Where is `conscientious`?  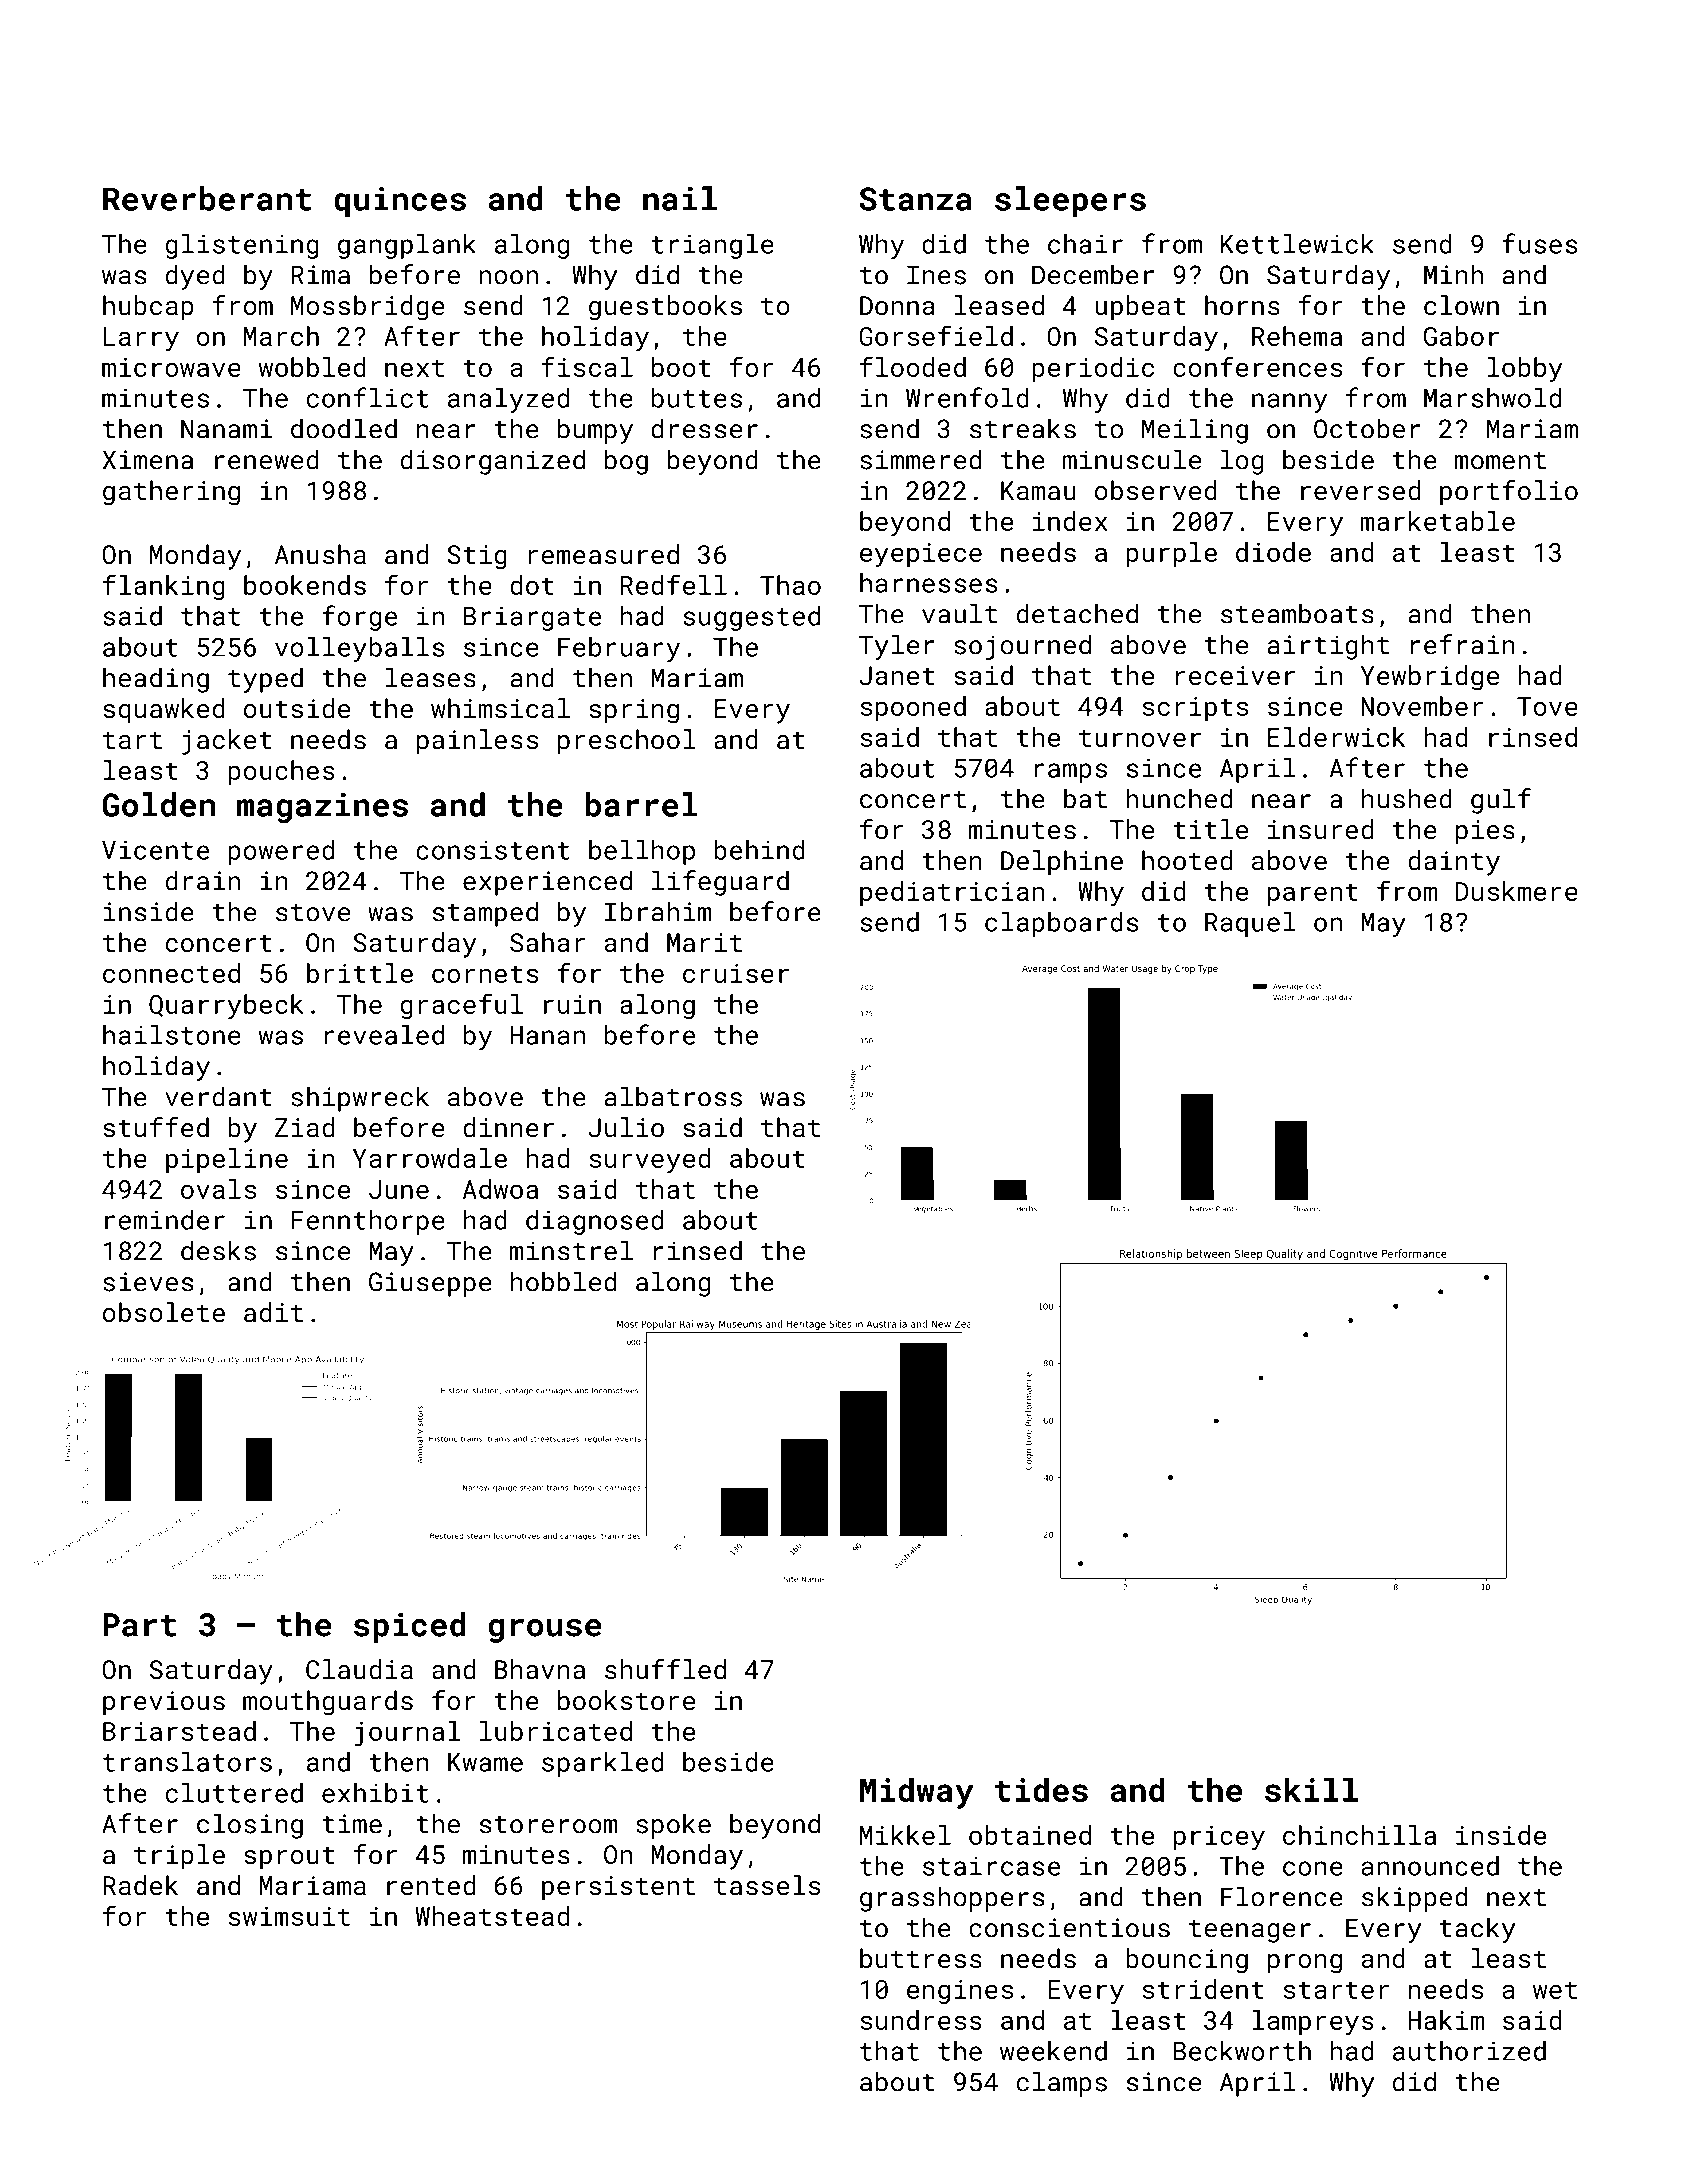
conscientious is located at coordinates (1069, 1928).
